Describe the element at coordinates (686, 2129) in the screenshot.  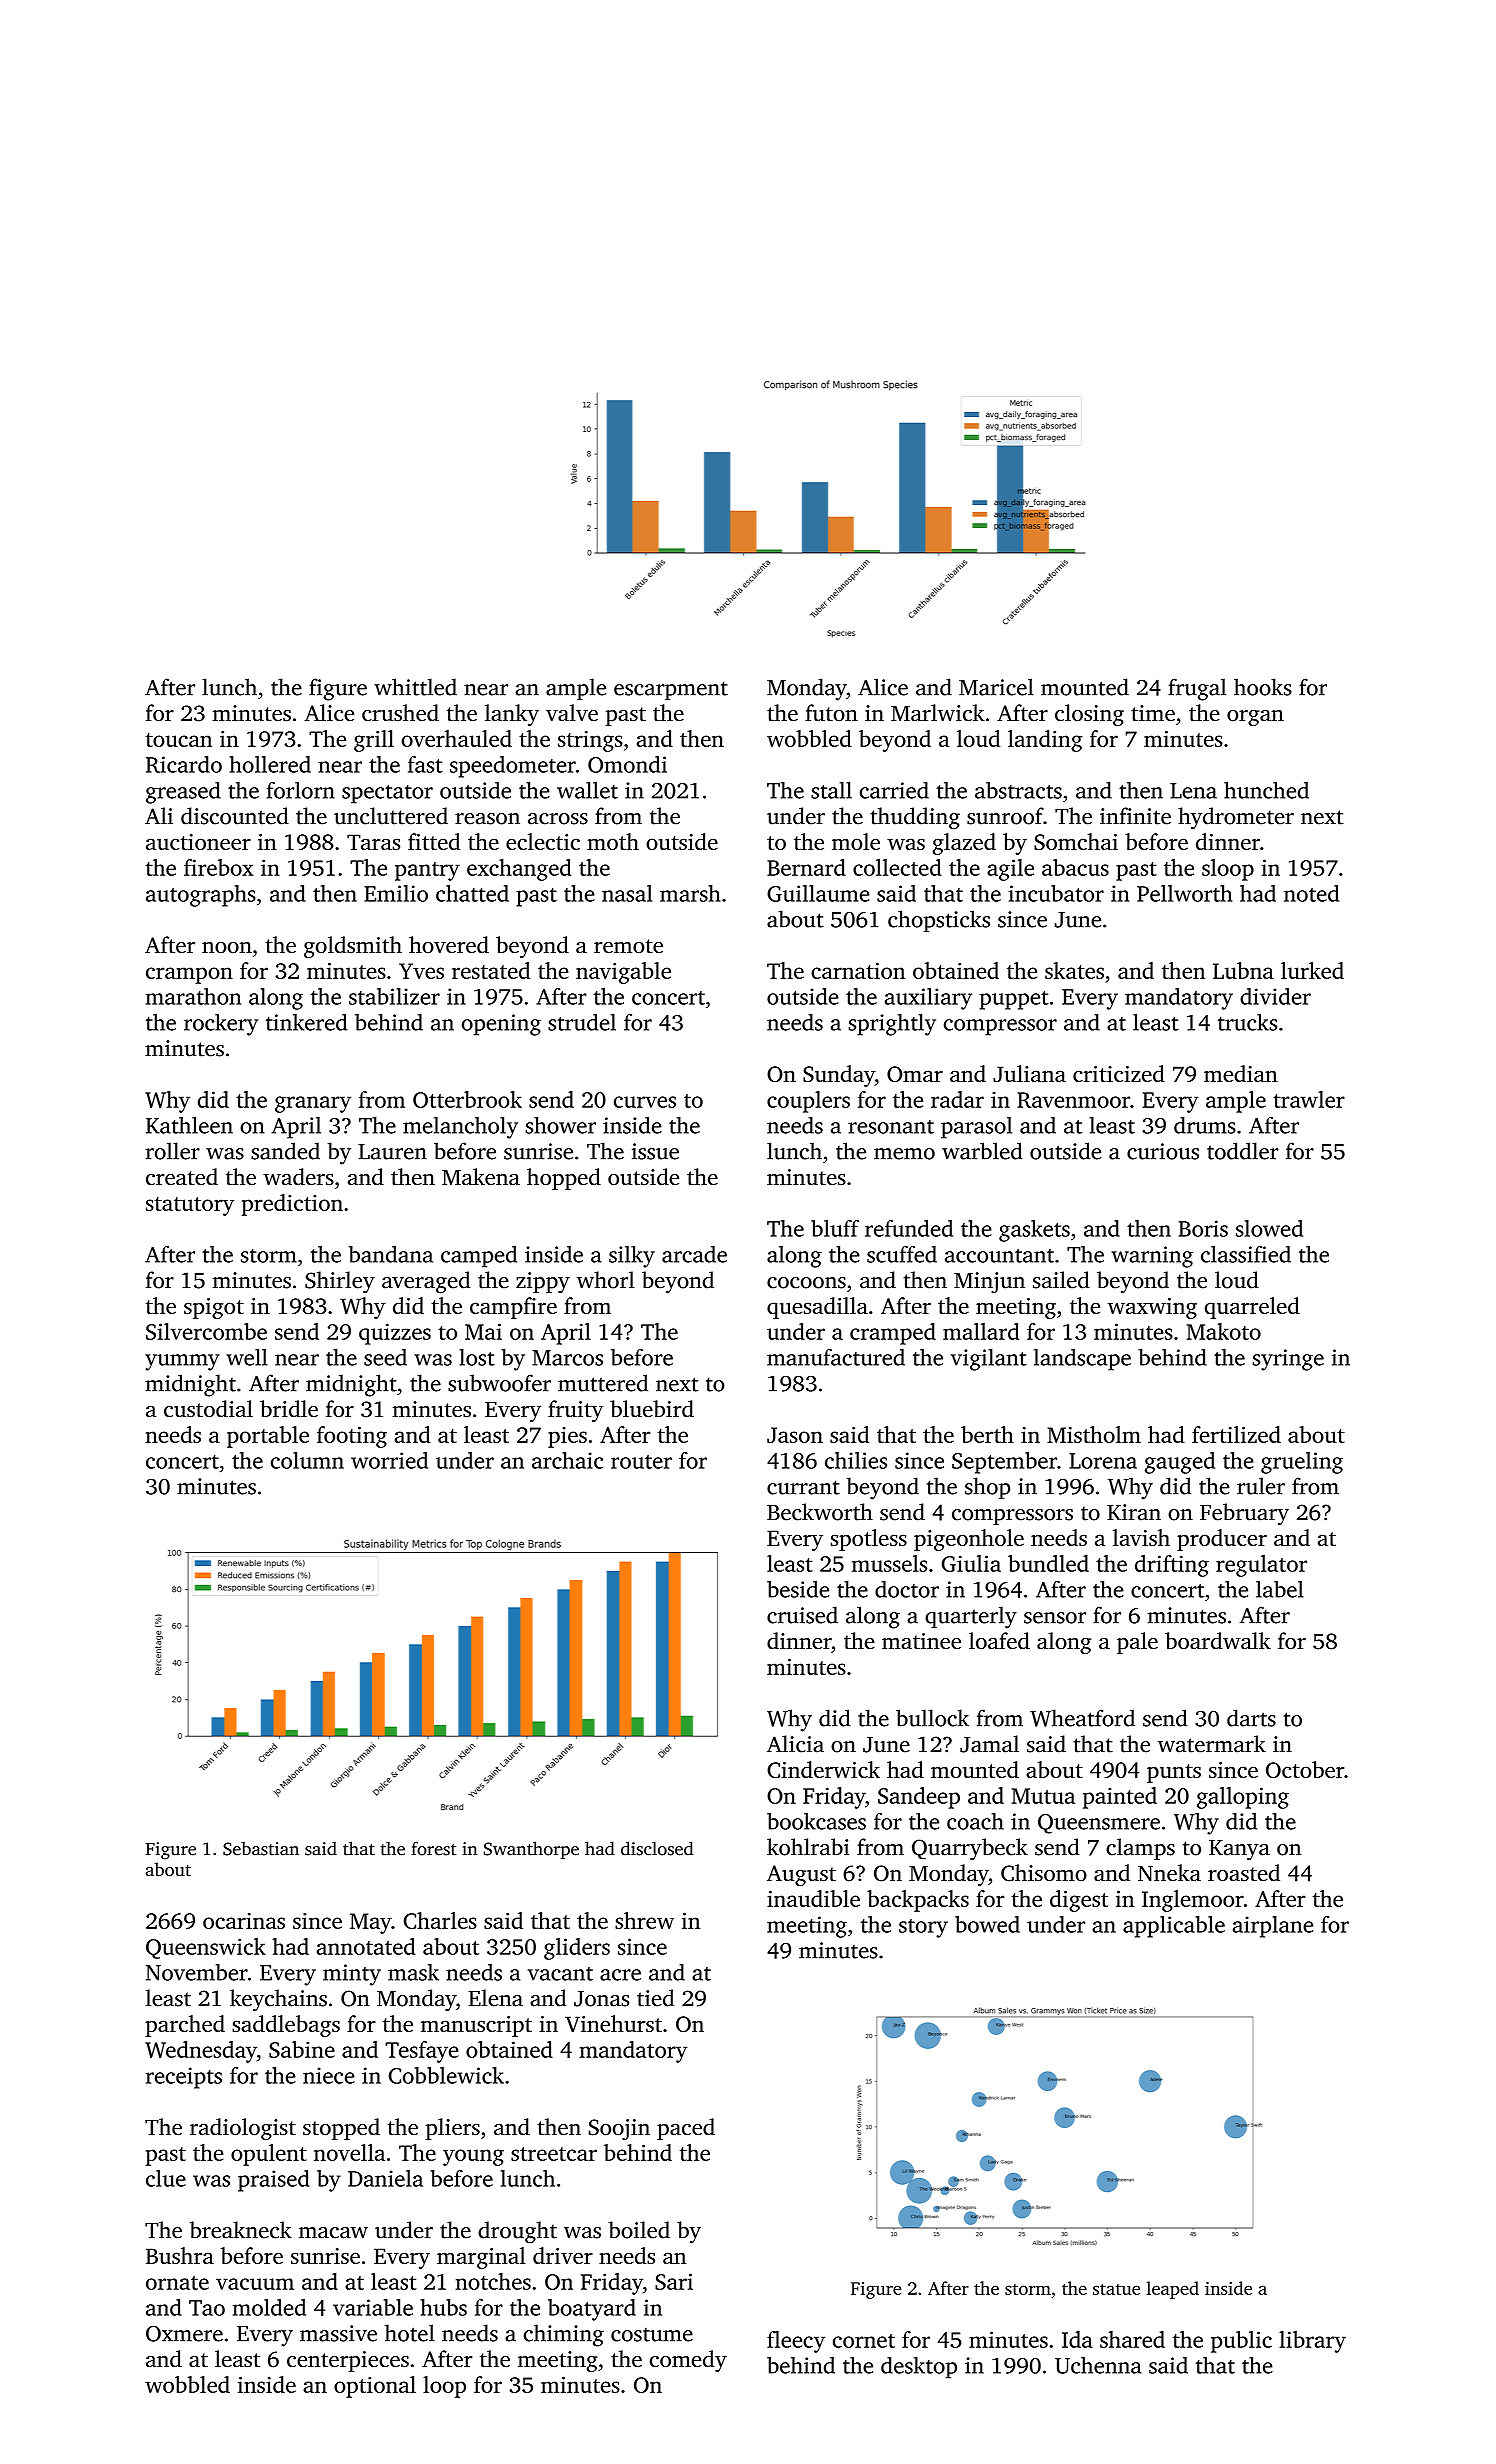
I see `paced` at that location.
